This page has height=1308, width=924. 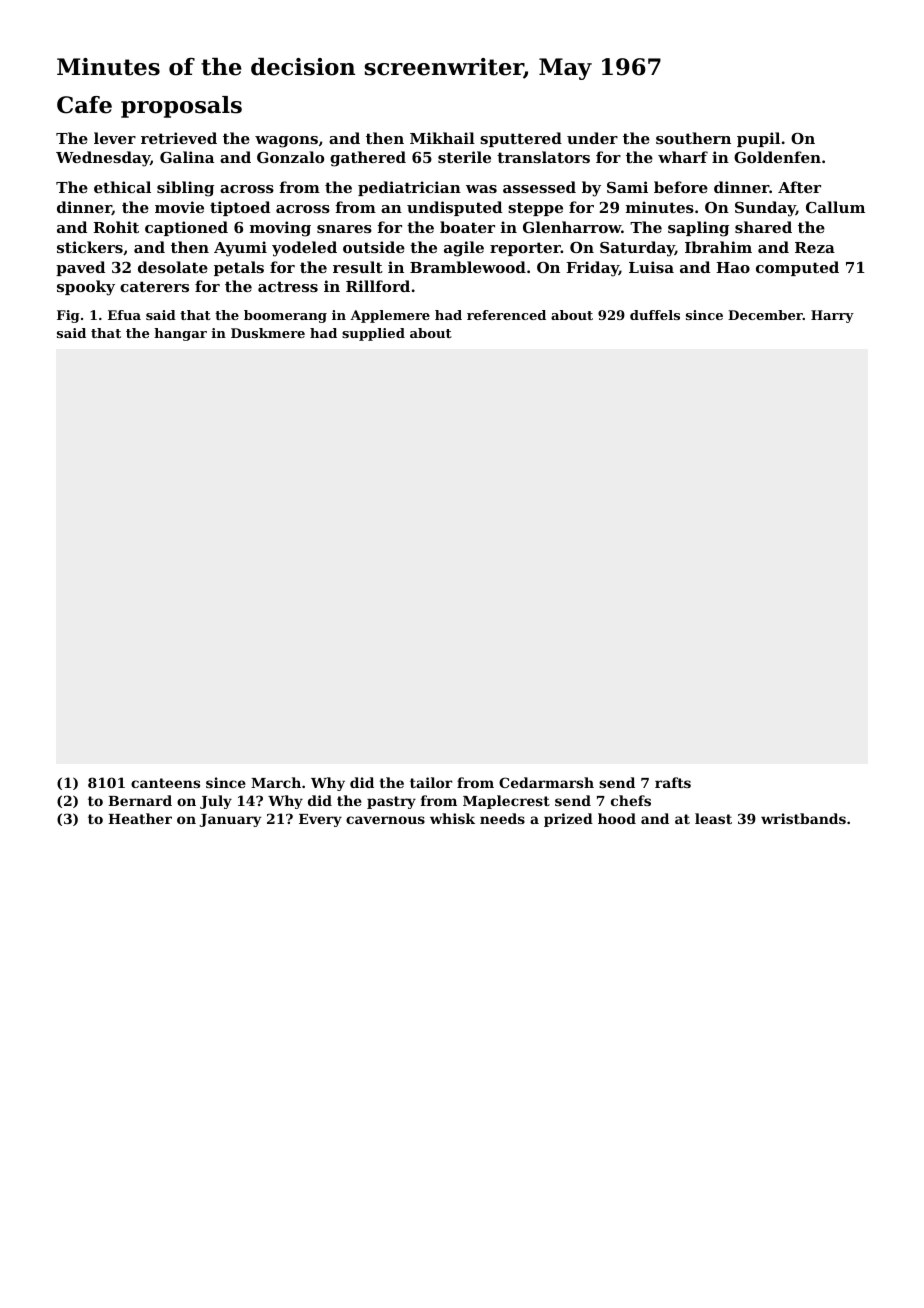 I want to click on ethical, so click(x=122, y=187).
